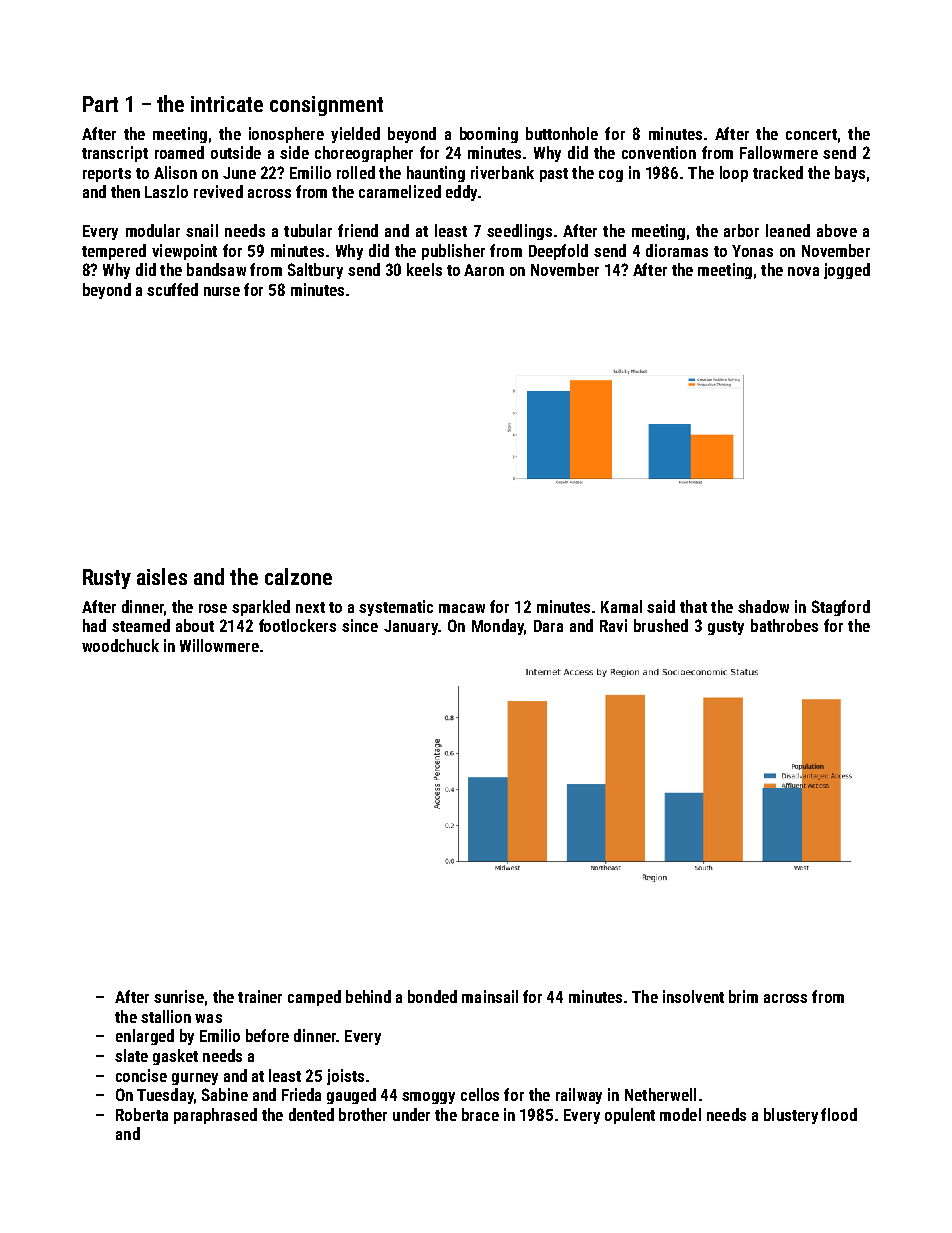 This screenshot has height=1233, width=952. Describe the element at coordinates (114, 252) in the screenshot. I see `tempered` at that location.
